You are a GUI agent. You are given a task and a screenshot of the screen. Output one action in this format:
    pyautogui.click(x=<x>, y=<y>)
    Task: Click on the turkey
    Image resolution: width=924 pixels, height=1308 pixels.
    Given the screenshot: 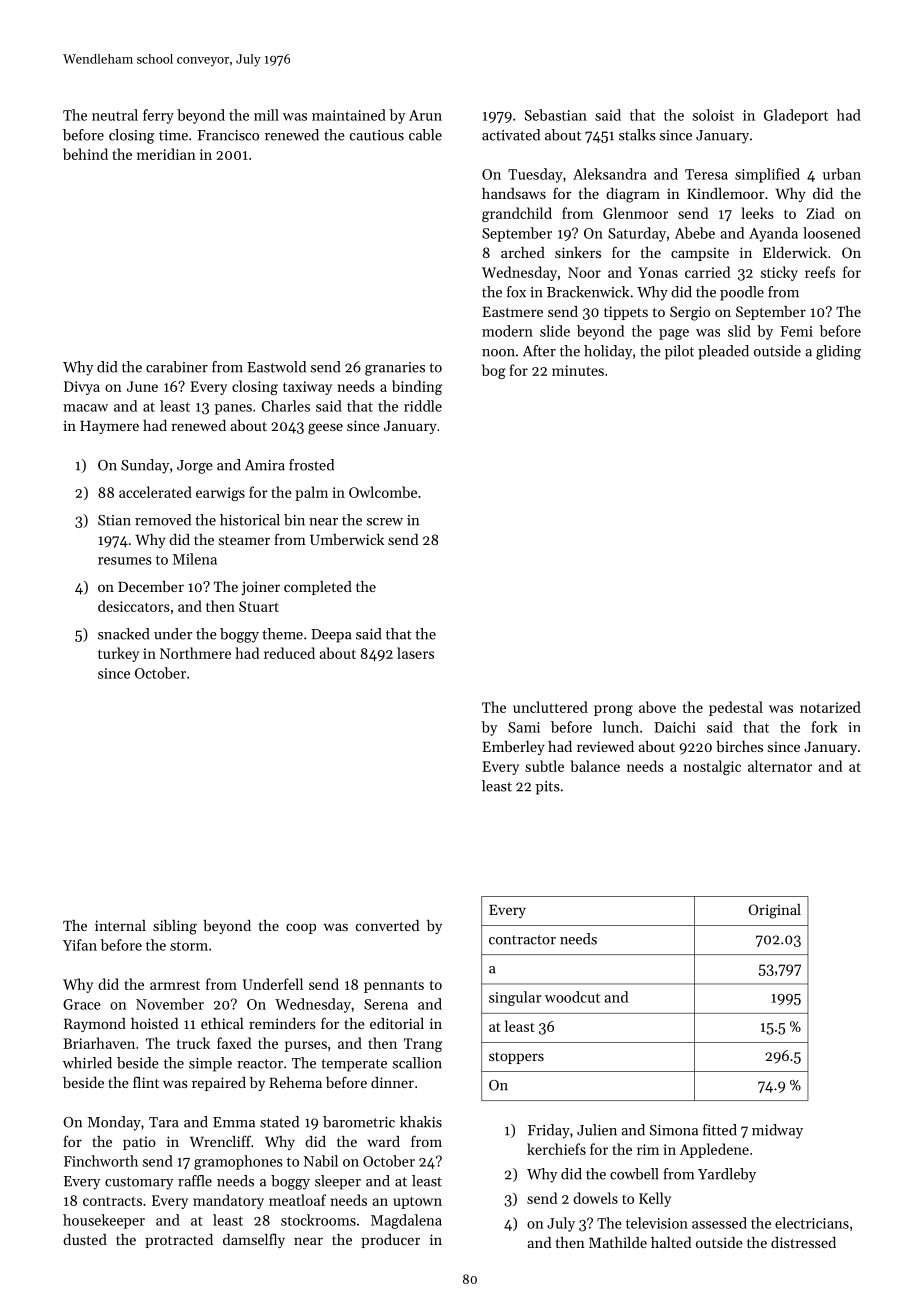 What is the action you would take?
    pyautogui.click(x=118, y=654)
